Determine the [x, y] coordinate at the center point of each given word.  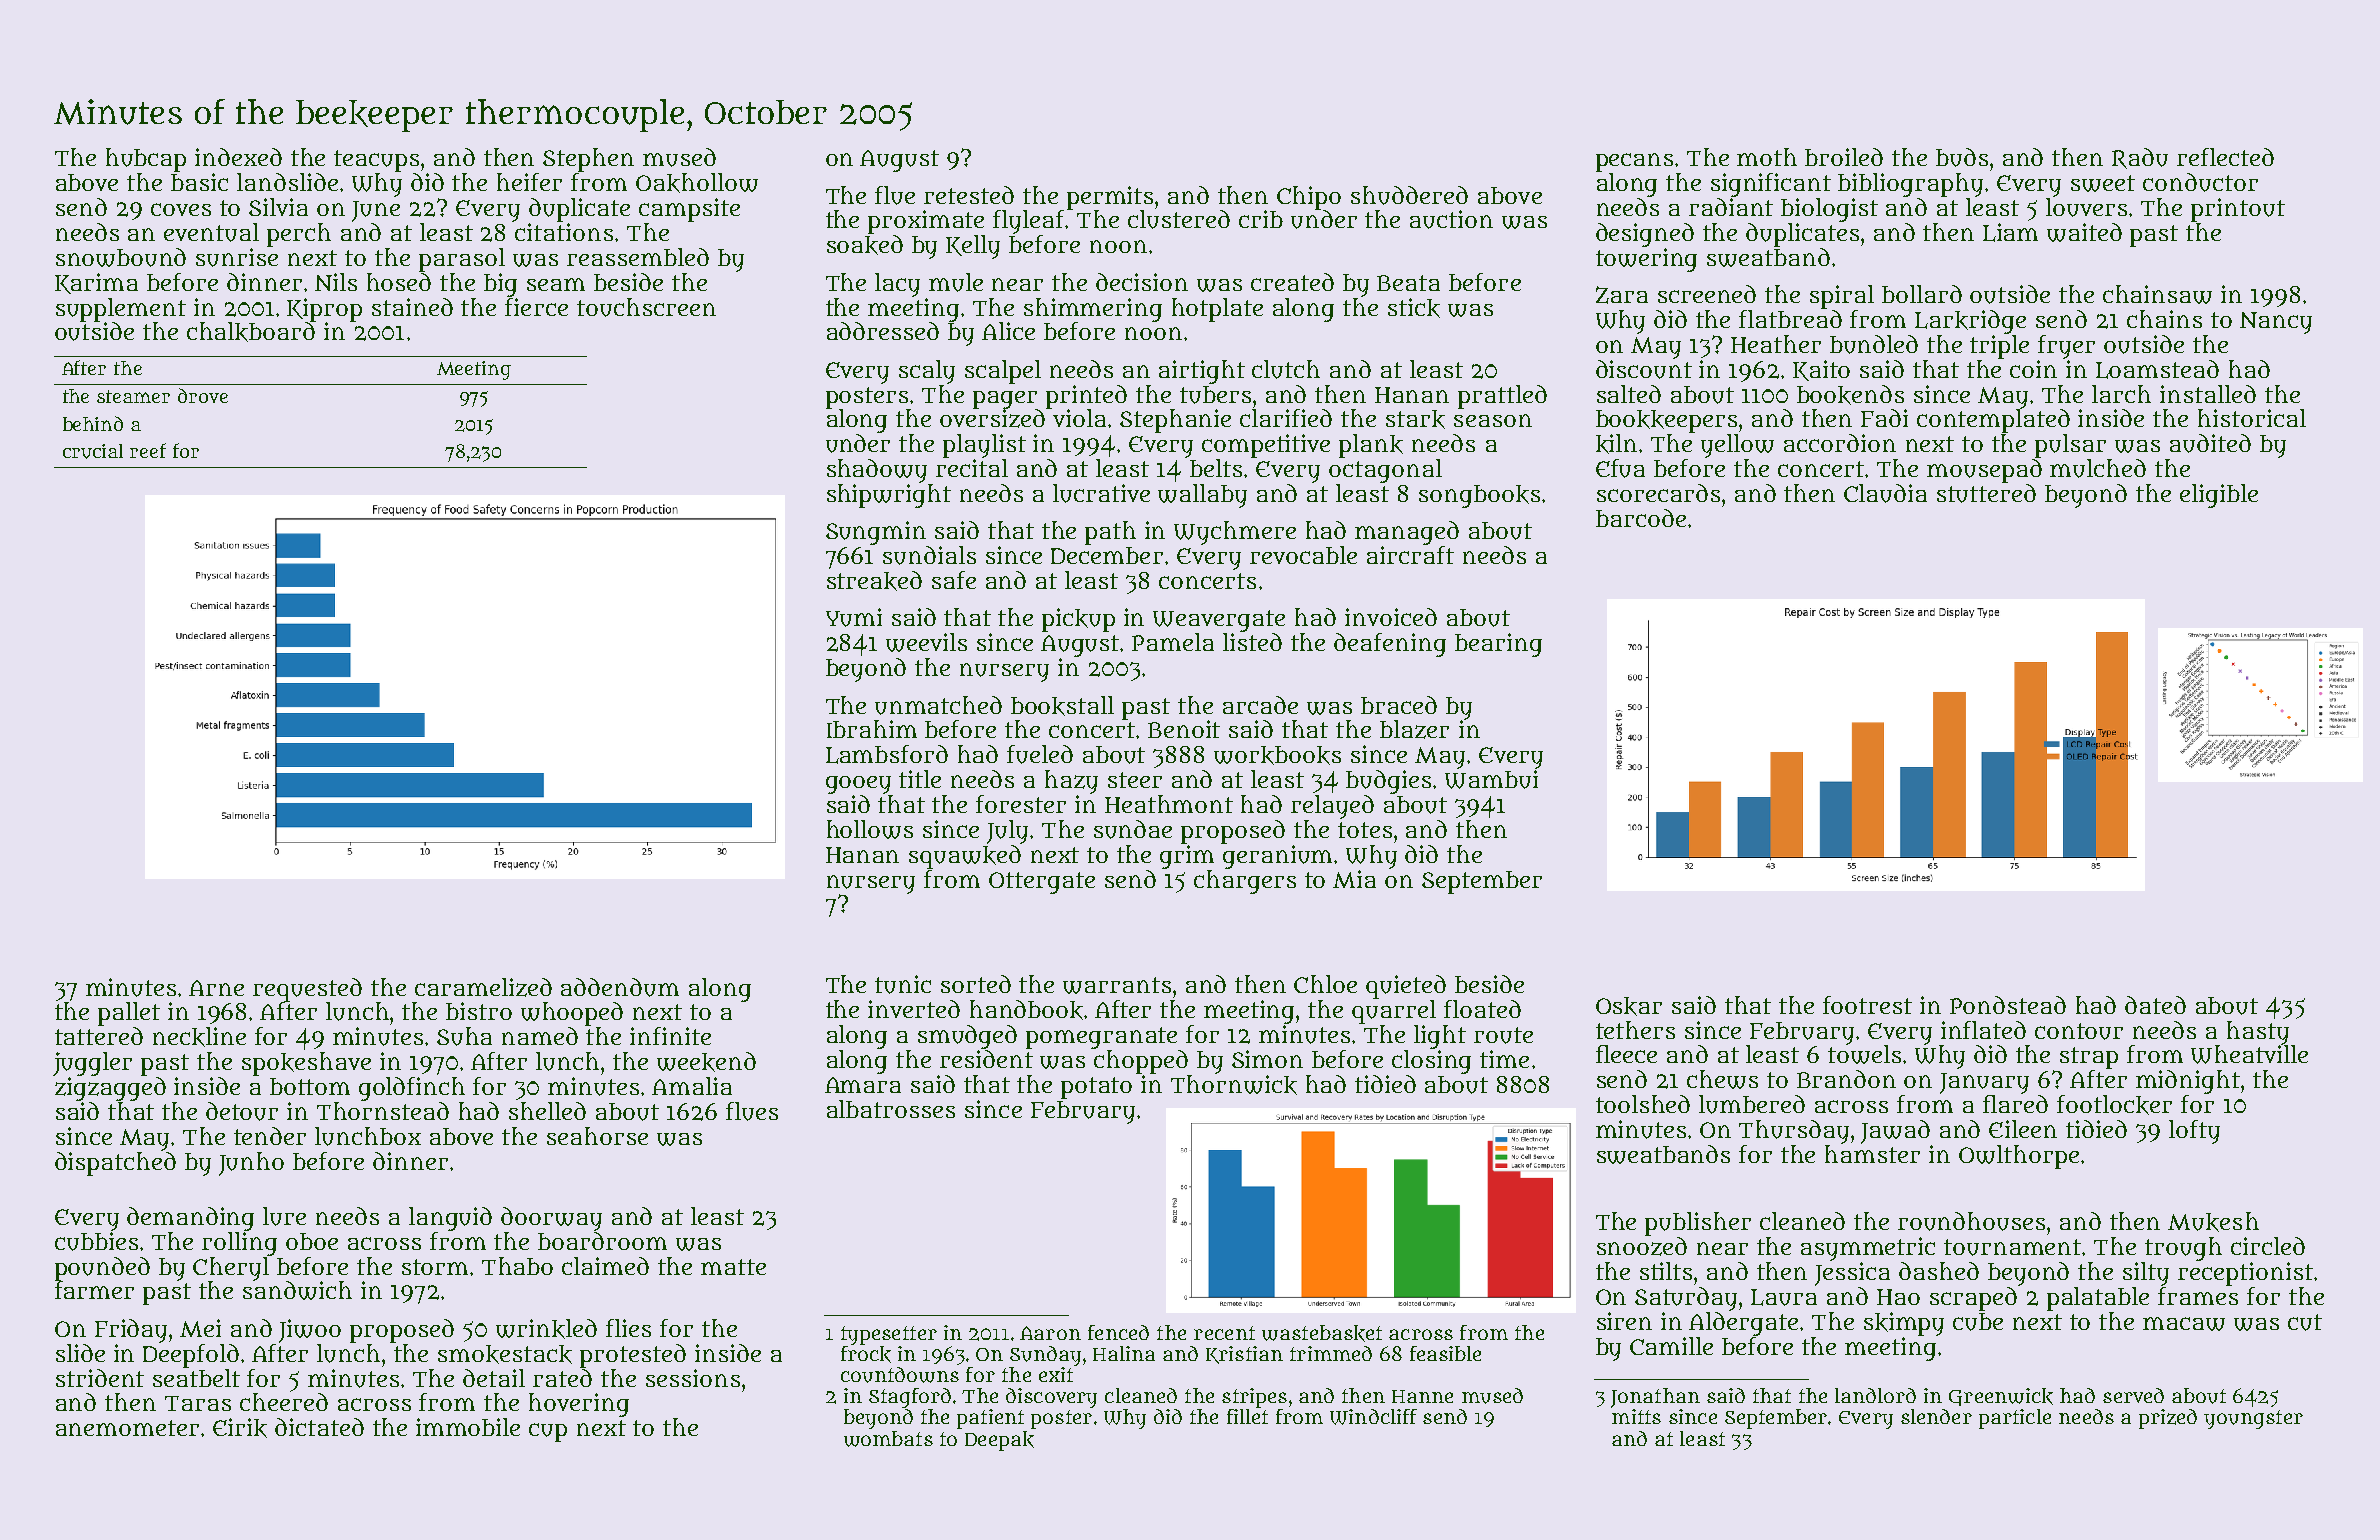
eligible [2219, 496]
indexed [238, 157]
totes [1365, 830]
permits [1110, 198]
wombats [888, 1439]
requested [307, 990]
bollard [1922, 294]
